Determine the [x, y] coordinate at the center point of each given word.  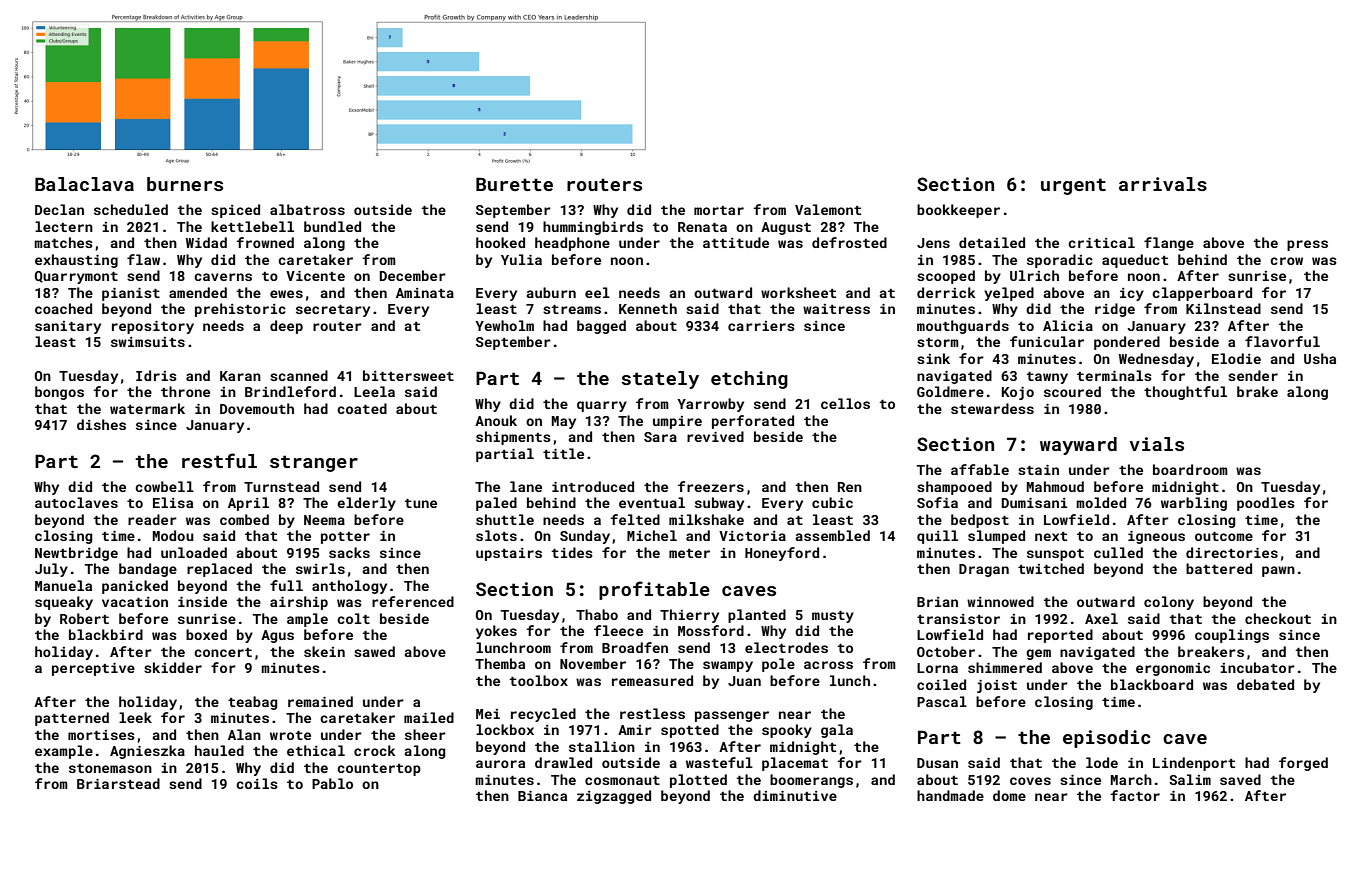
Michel [652, 535]
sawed [374, 651]
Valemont [828, 209]
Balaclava [84, 184]
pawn [1278, 571]
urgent [1073, 186]
